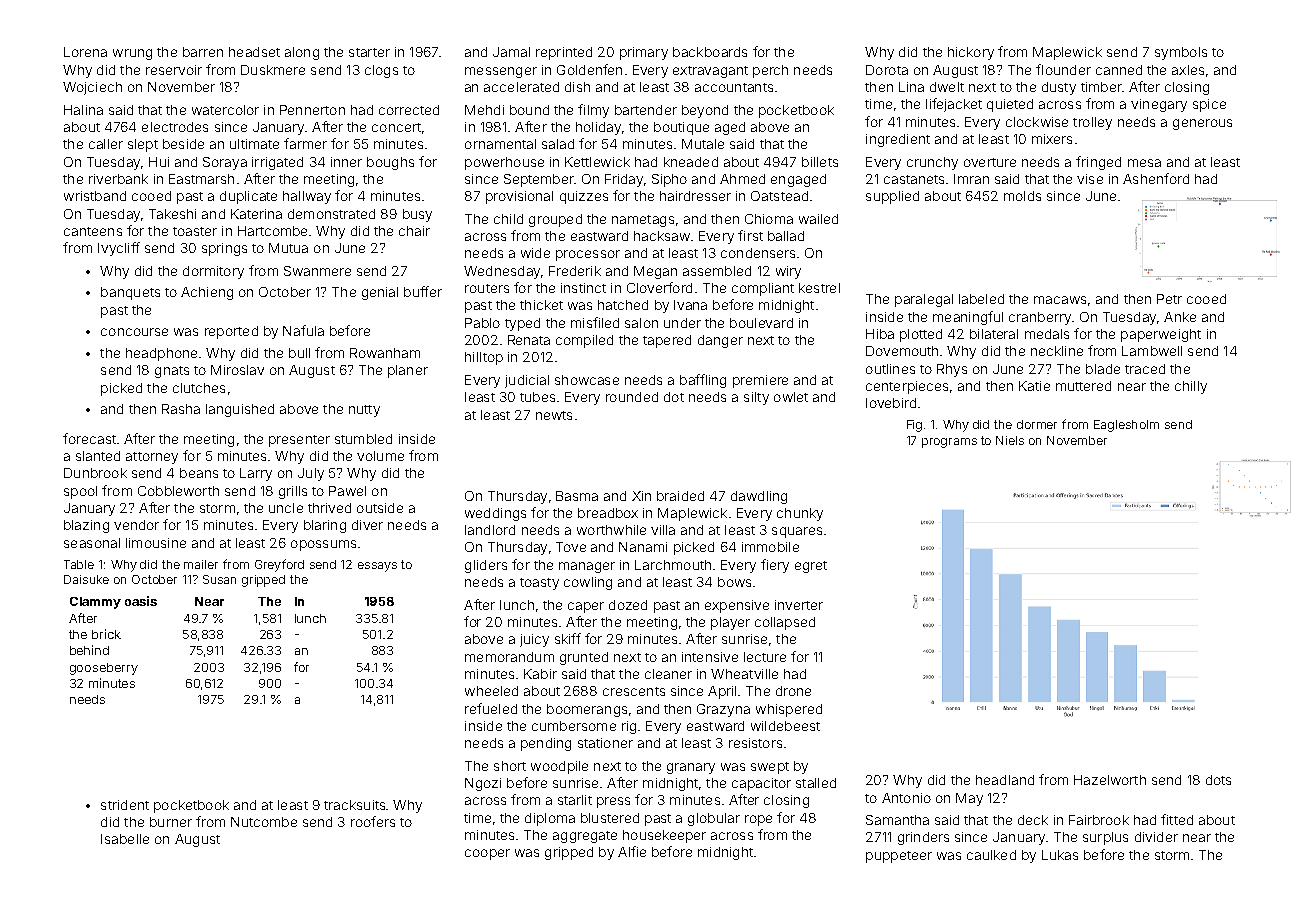  What do you see at coordinates (710, 52) in the document?
I see `backboards` at bounding box center [710, 52].
